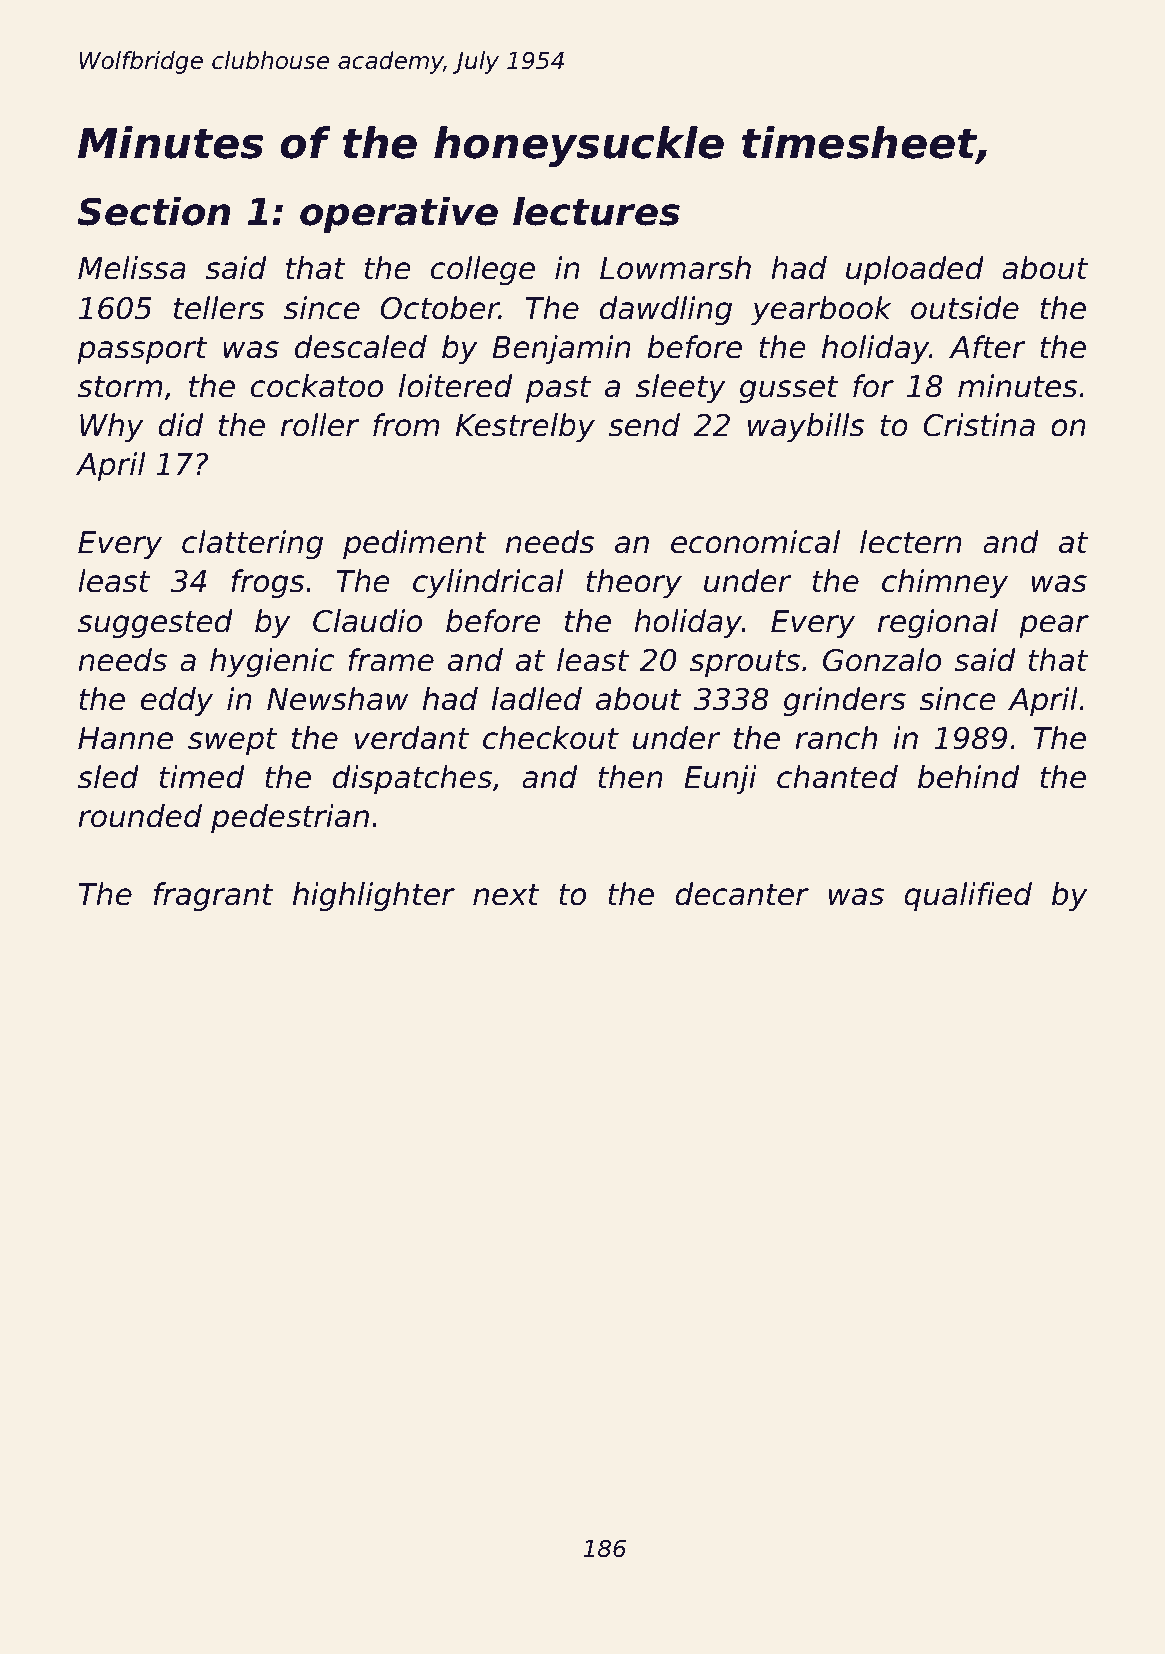 This screenshot has width=1165, height=1654. What do you see at coordinates (987, 347) in the screenshot?
I see `After` at bounding box center [987, 347].
